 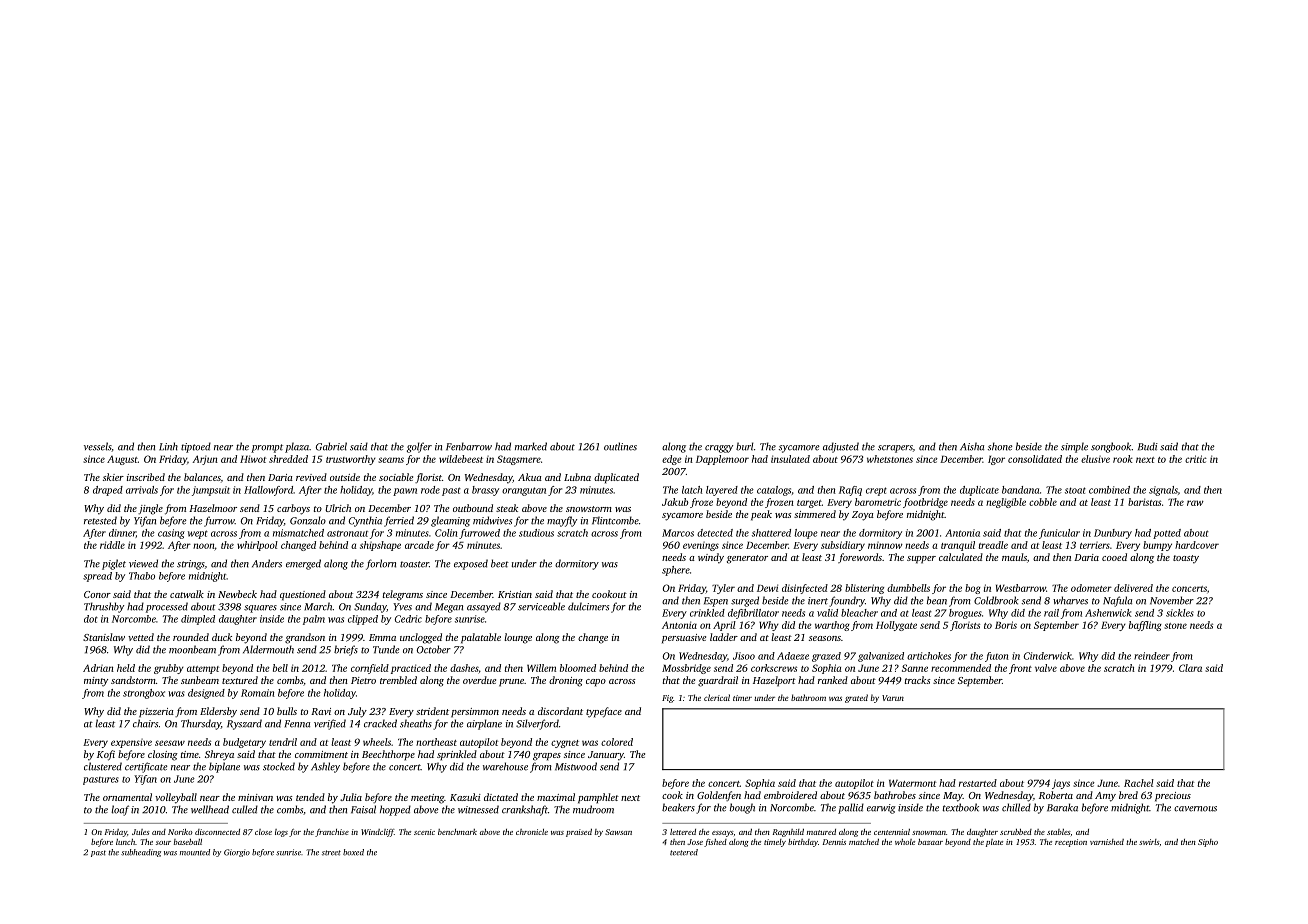 I want to click on Clara, so click(x=1190, y=668).
